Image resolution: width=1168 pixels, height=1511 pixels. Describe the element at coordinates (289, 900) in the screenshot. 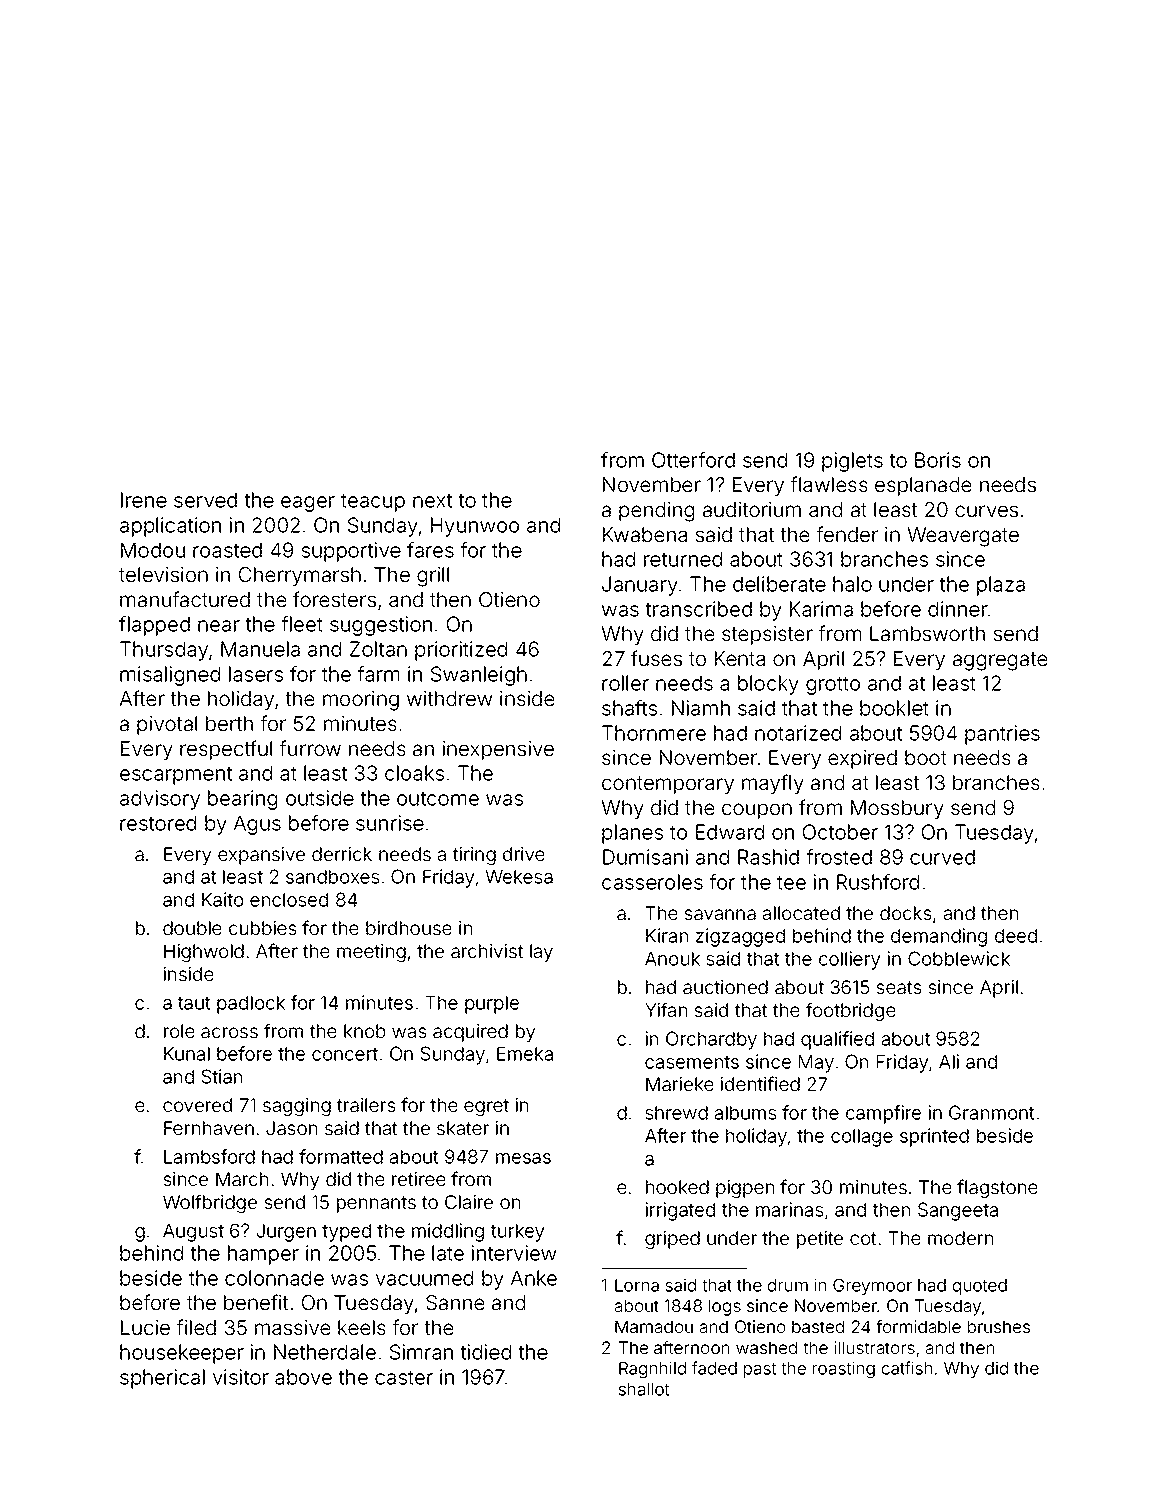

I see `enclosed` at that location.
